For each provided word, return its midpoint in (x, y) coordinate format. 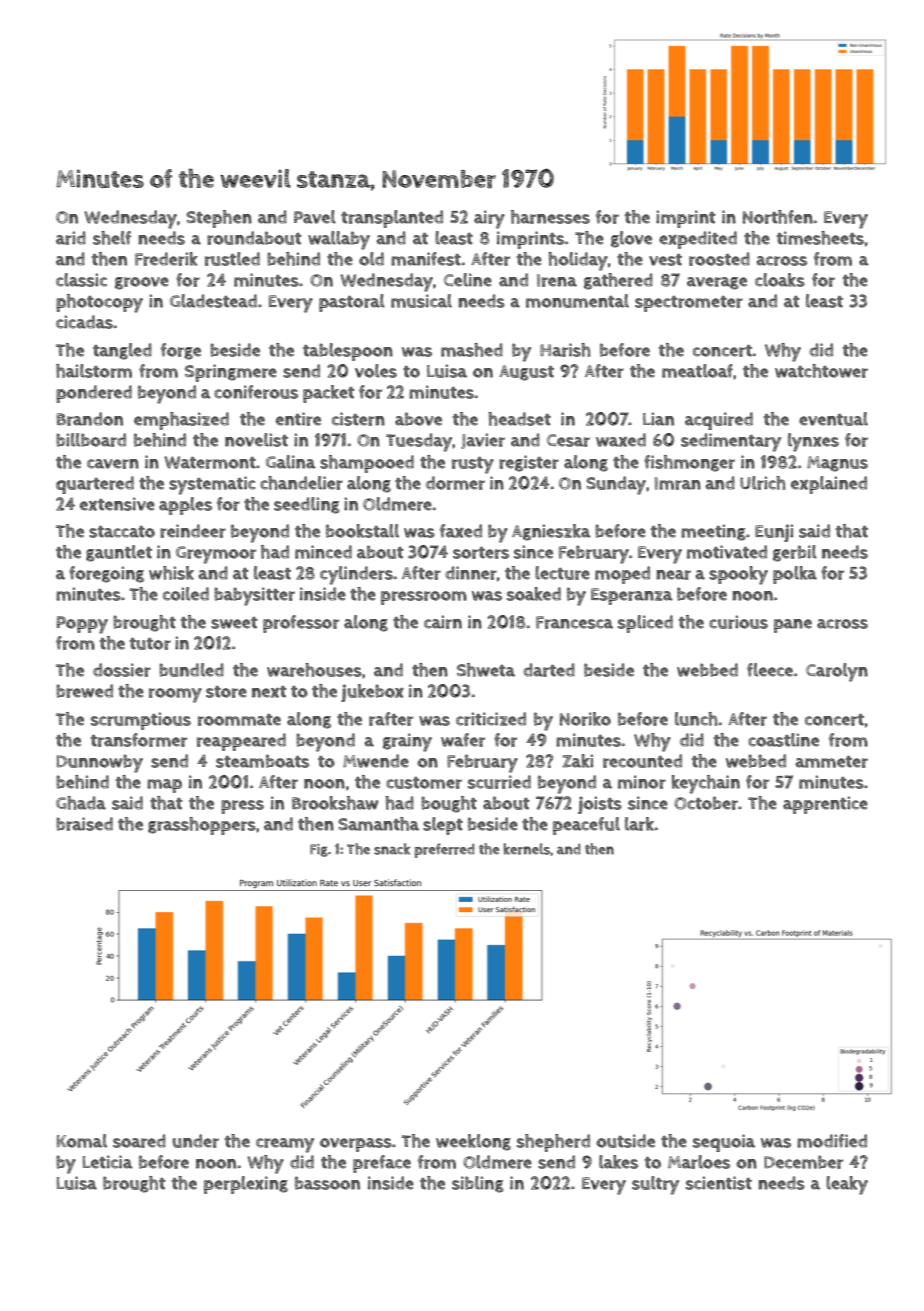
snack (392, 849)
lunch (696, 719)
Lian (658, 419)
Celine (468, 280)
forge (181, 351)
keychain (706, 784)
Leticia (108, 1162)
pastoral (352, 303)
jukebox (372, 693)
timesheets (820, 238)
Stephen (219, 219)
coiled (186, 594)
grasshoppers (202, 826)
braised (84, 824)
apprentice (825, 805)
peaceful (586, 826)
